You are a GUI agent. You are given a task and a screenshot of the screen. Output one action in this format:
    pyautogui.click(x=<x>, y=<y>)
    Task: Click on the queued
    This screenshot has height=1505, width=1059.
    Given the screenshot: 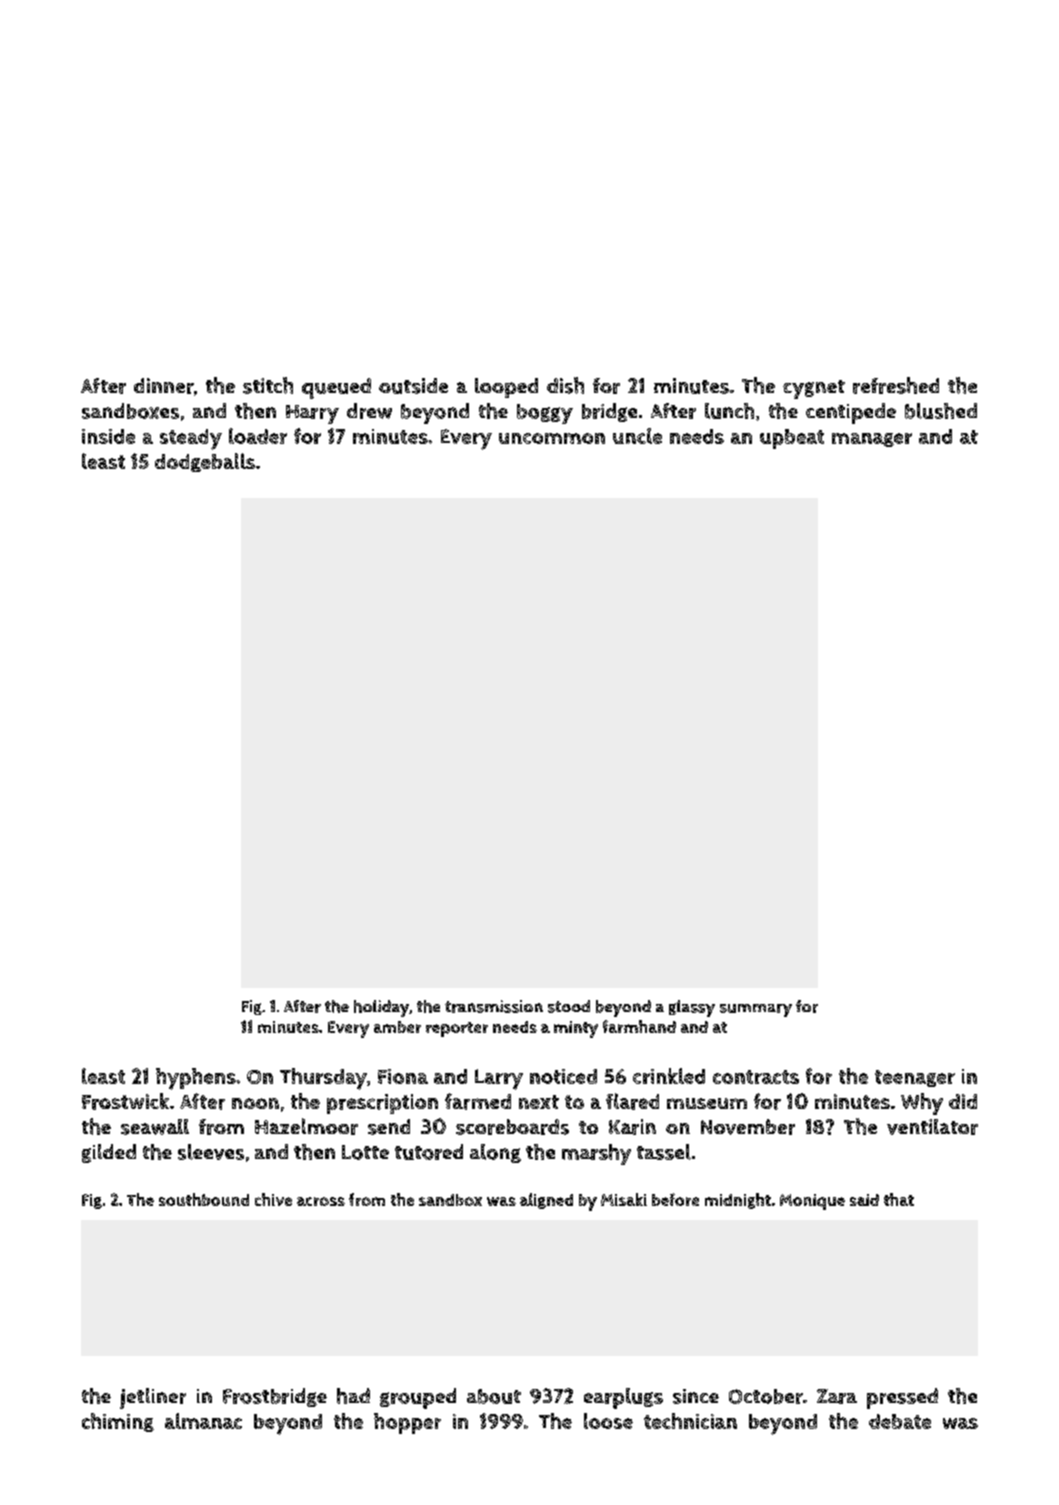 What is the action you would take?
    pyautogui.click(x=336, y=388)
